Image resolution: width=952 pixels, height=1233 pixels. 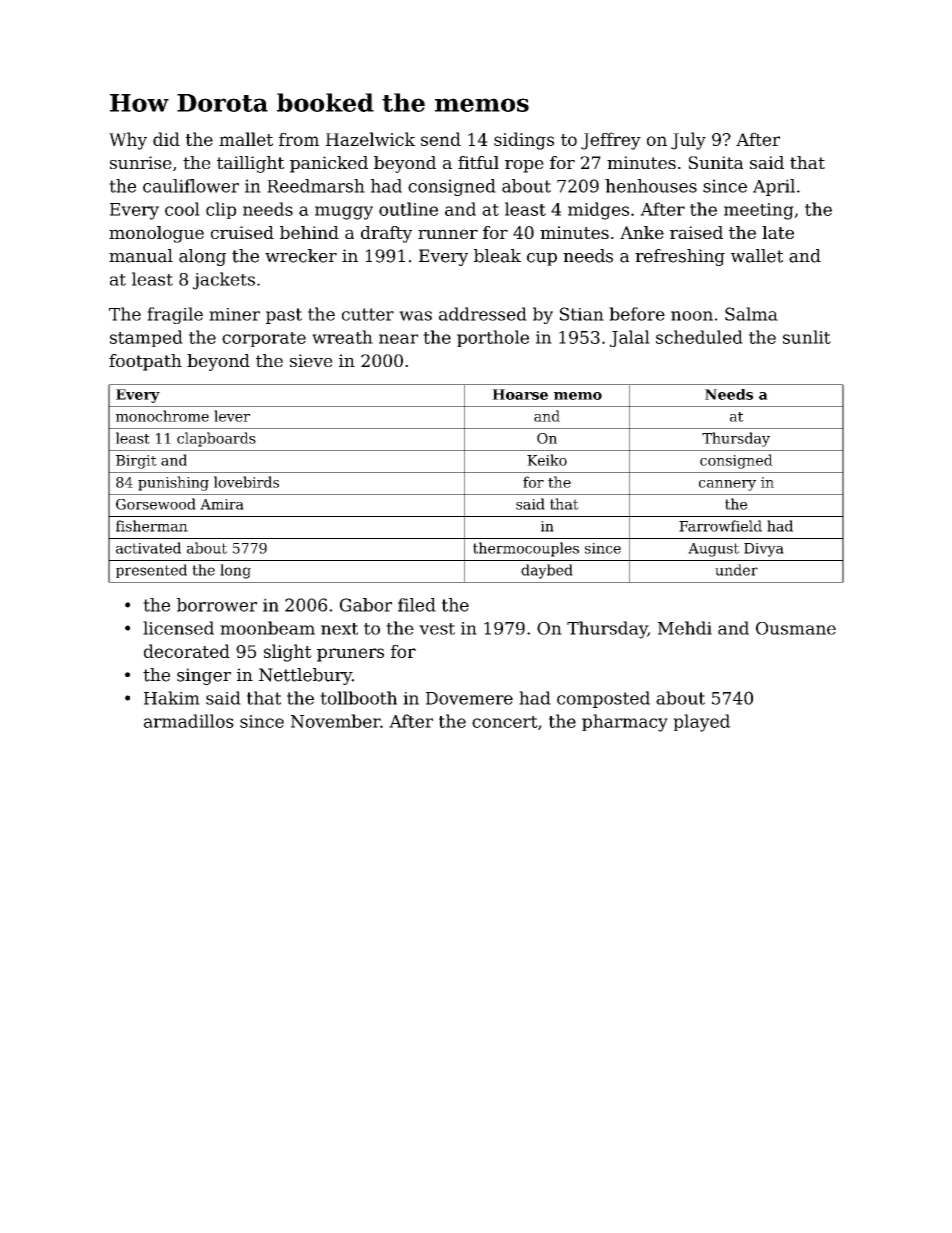 I want to click on rope, so click(x=524, y=166).
